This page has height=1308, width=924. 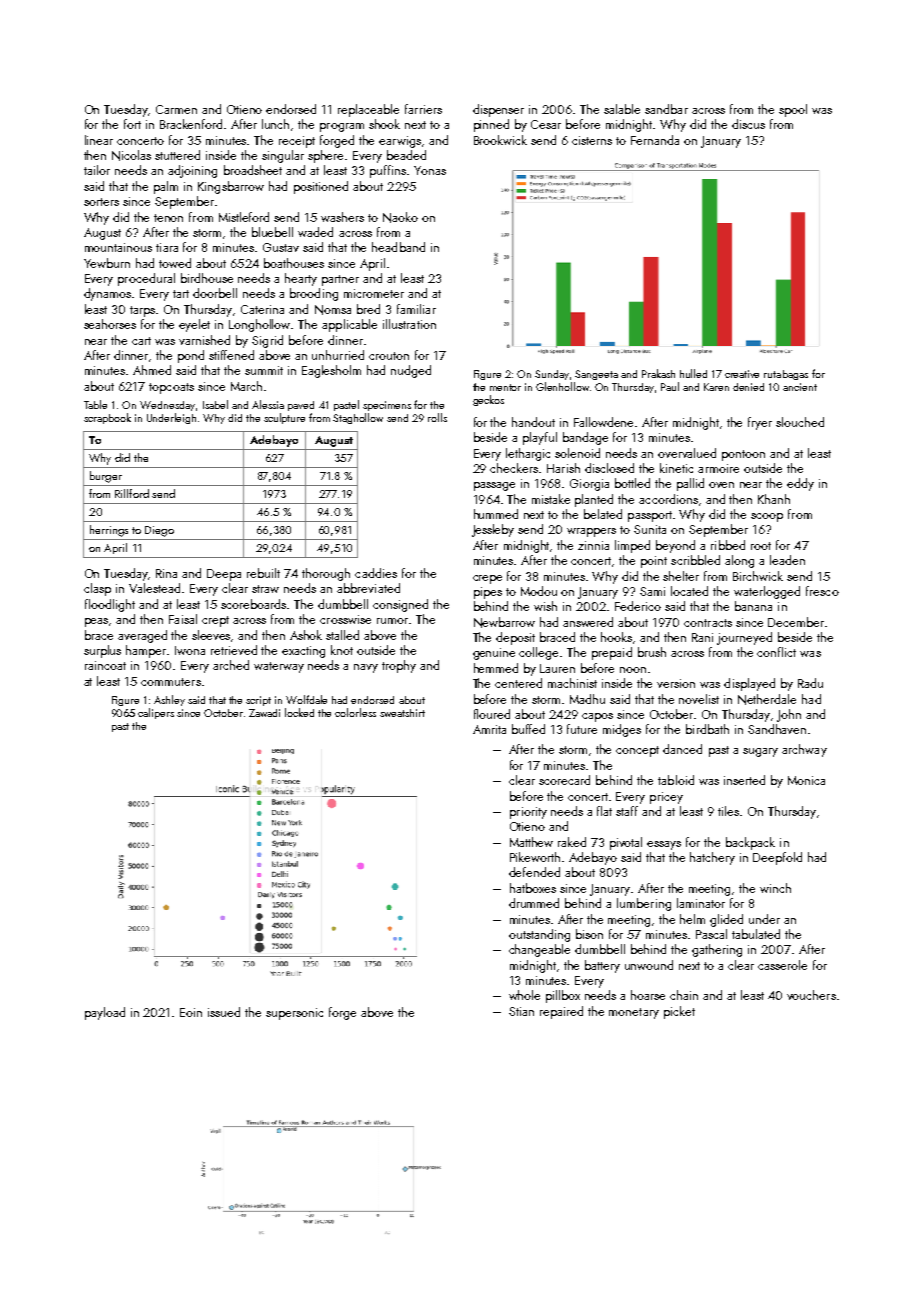 What do you see at coordinates (521, 1011) in the page?
I see `Stian` at bounding box center [521, 1011].
